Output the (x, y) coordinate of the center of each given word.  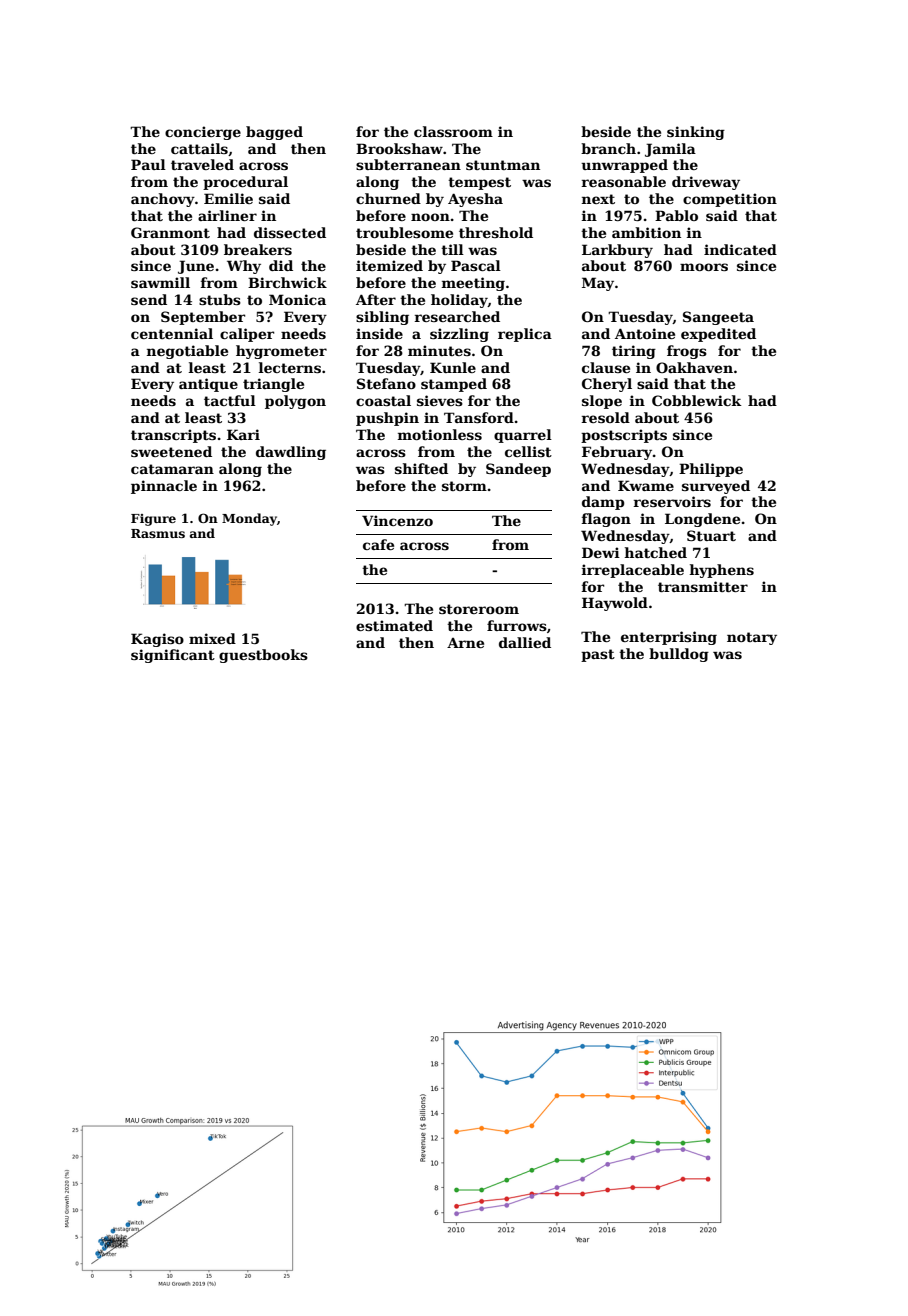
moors (704, 267)
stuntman (503, 165)
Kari (243, 434)
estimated (394, 625)
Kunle (453, 367)
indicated (740, 249)
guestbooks (263, 656)
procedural (245, 183)
